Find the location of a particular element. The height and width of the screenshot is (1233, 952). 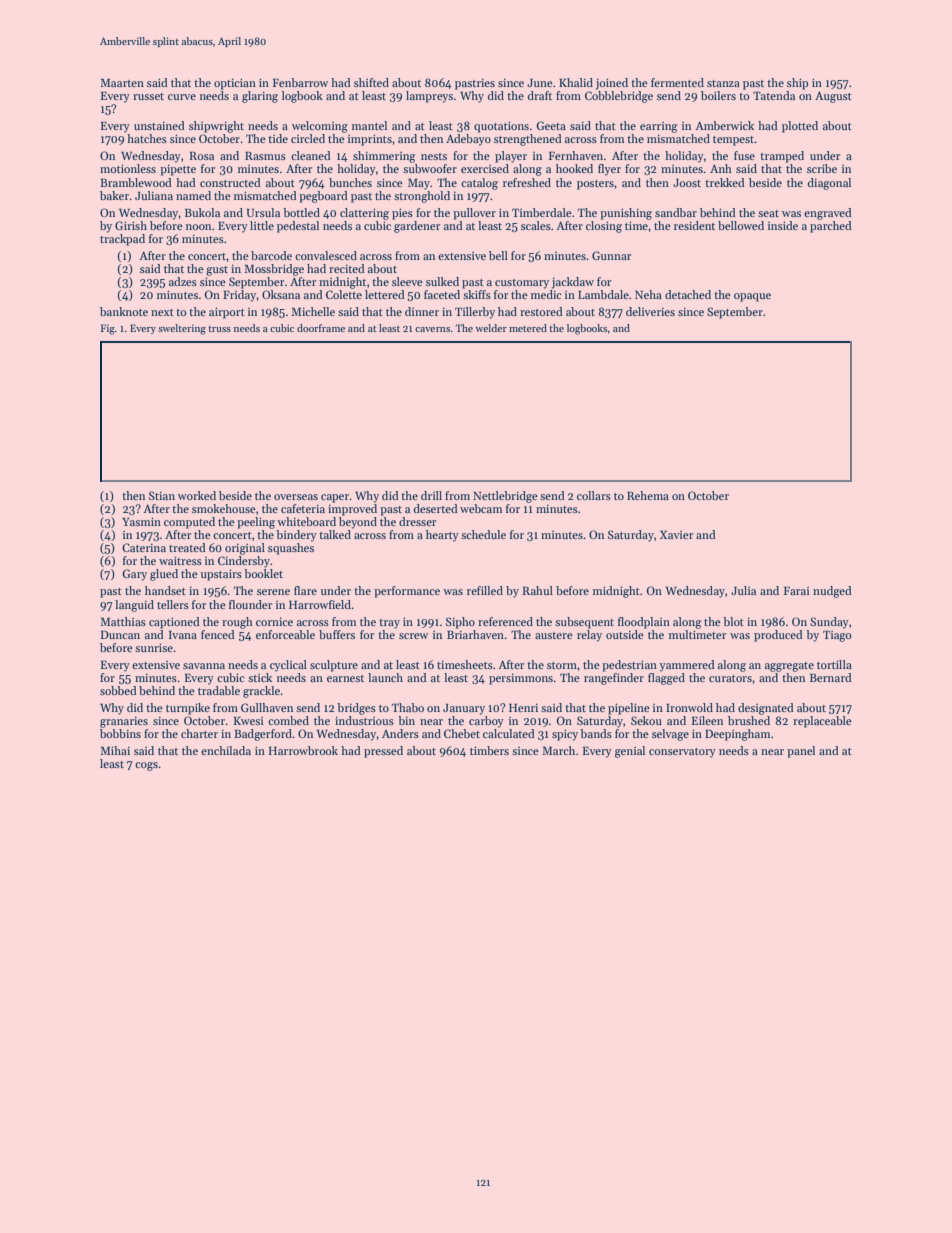

Fenbarrow is located at coordinates (300, 82).
